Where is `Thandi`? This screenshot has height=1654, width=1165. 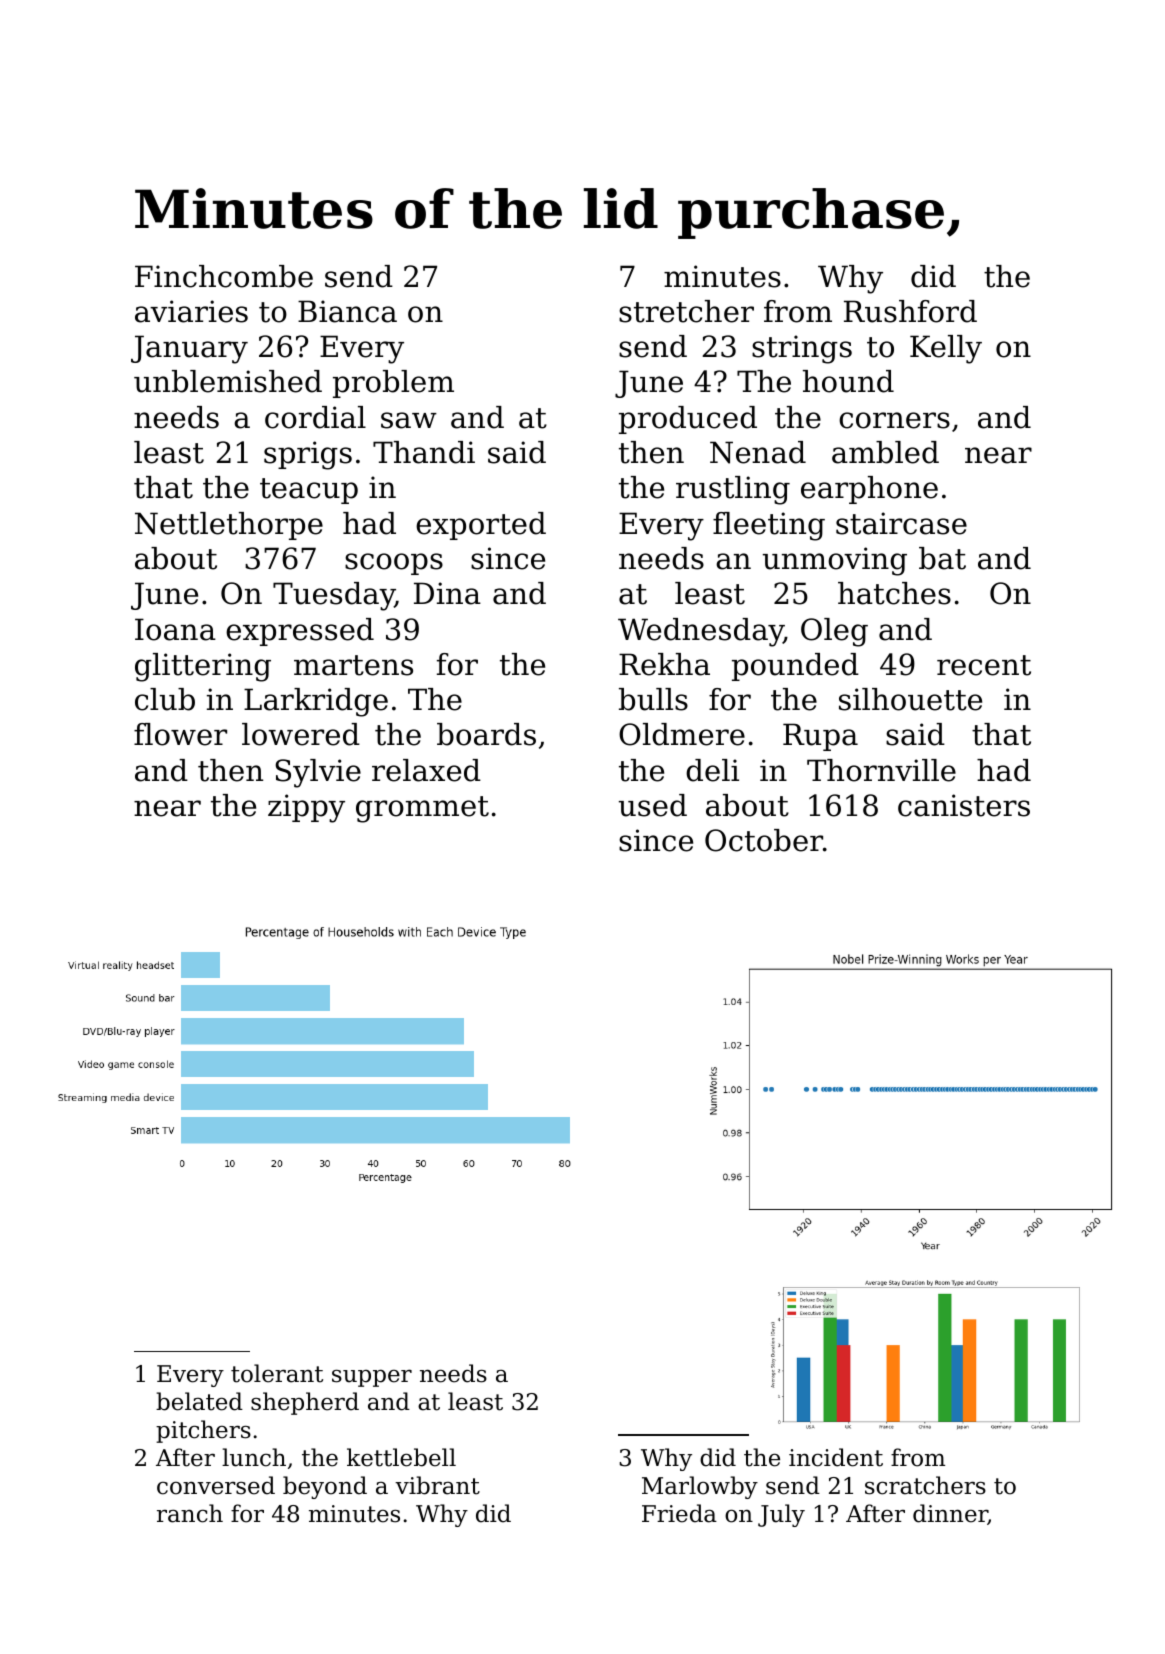 Thandi is located at coordinates (424, 452).
